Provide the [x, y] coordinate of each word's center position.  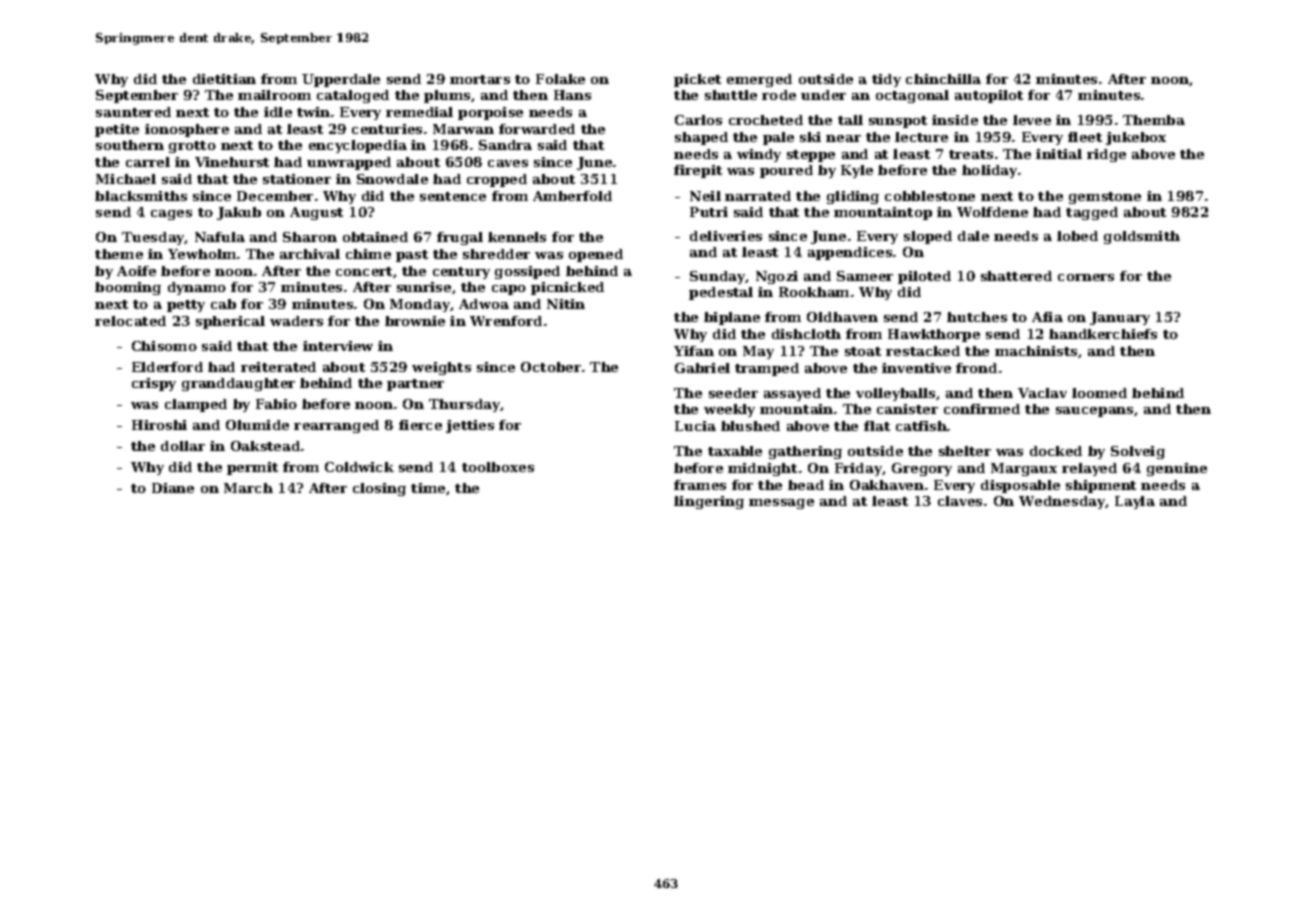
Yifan [694, 351]
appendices [850, 253]
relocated [130, 321]
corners [1086, 277]
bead [806, 485]
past [412, 256]
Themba [1154, 120]
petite [117, 130]
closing [379, 489]
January [1120, 318]
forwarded [537, 129]
